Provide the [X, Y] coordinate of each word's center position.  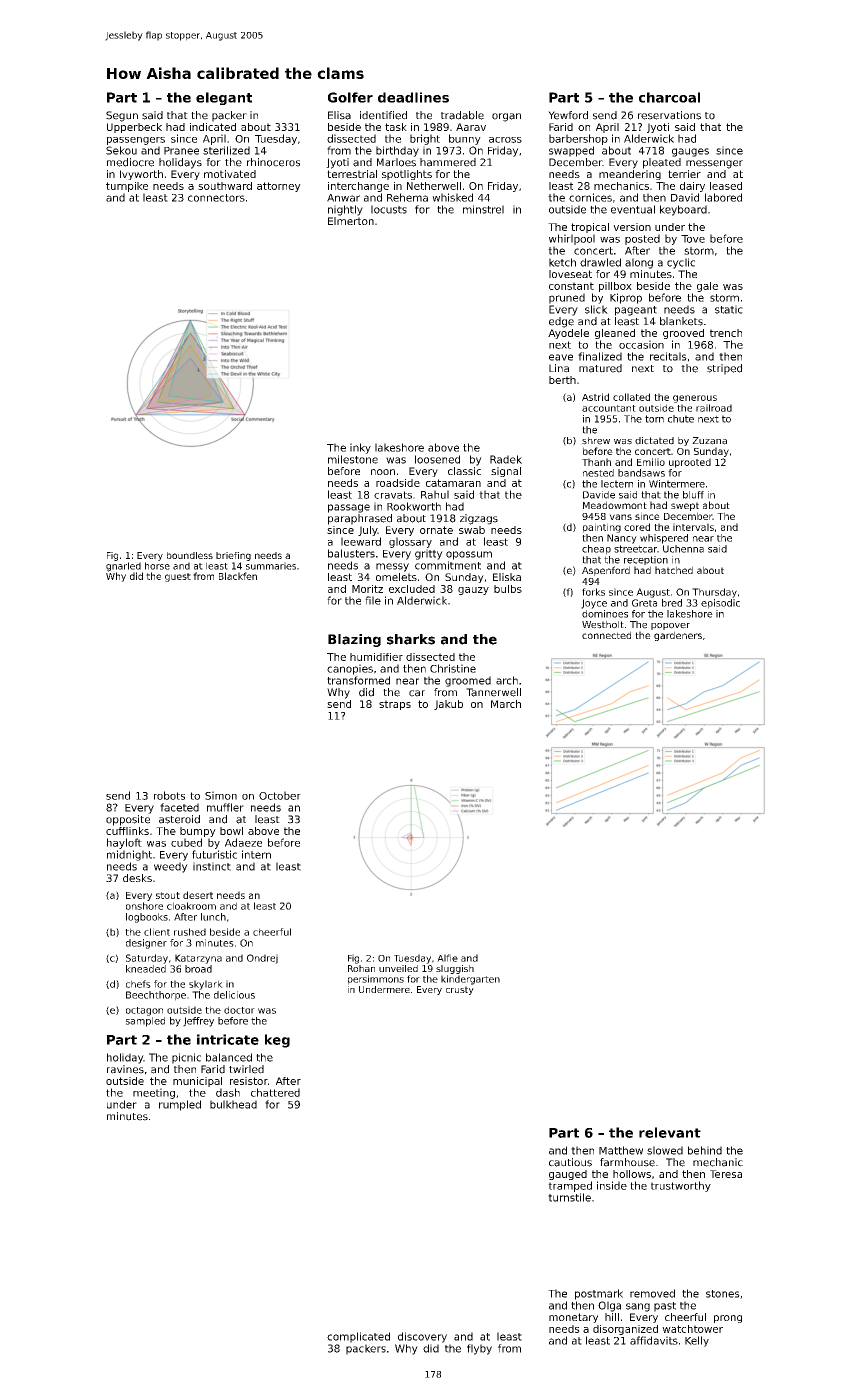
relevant [670, 1132]
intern [256, 854]
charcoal [669, 97]
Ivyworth [141, 175]
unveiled [398, 968]
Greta [644, 603]
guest [178, 577]
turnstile [569, 1197]
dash [228, 1092]
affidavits [654, 1340]
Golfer [350, 97]
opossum [469, 555]
